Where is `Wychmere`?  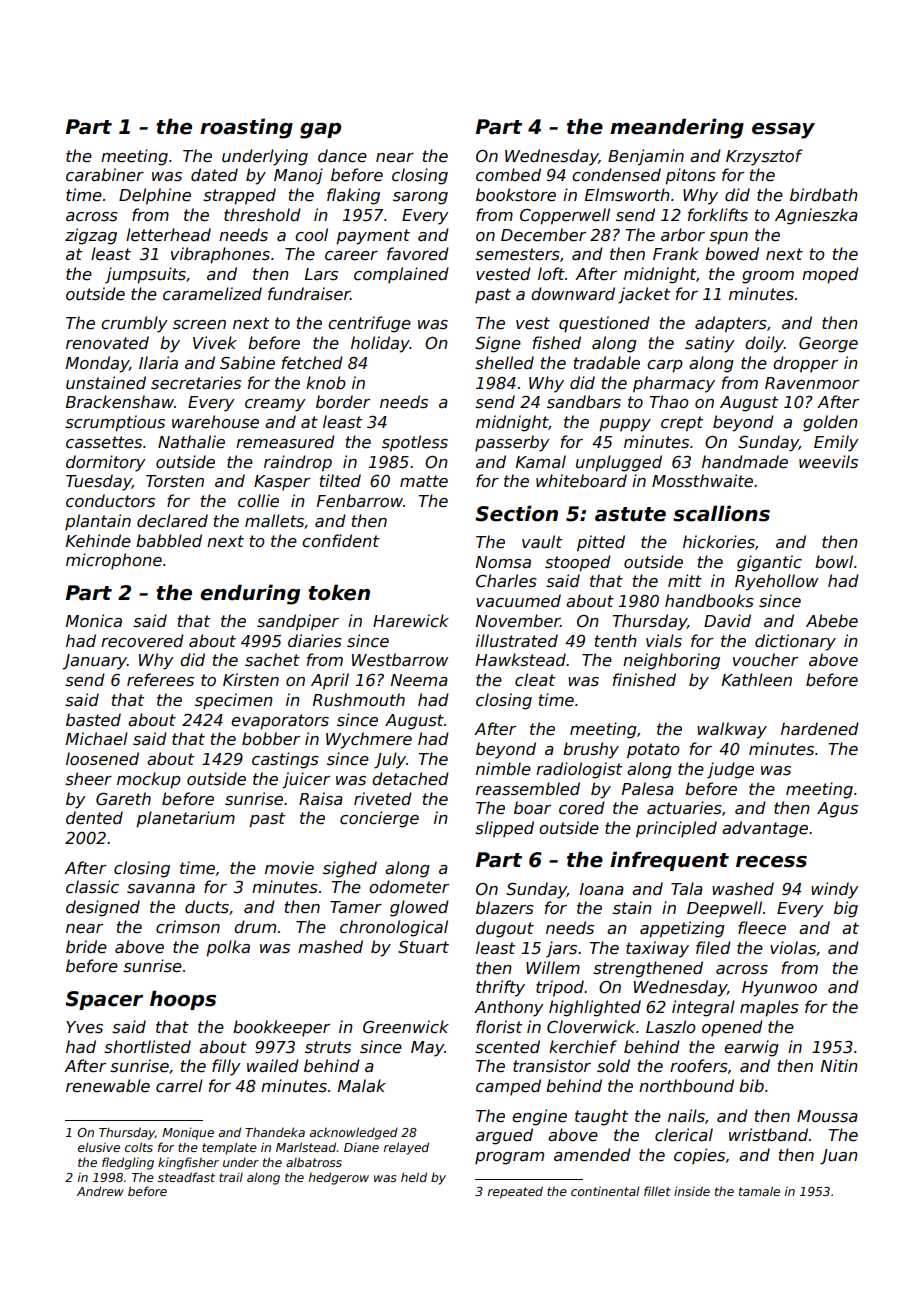 Wychmere is located at coordinates (369, 740).
